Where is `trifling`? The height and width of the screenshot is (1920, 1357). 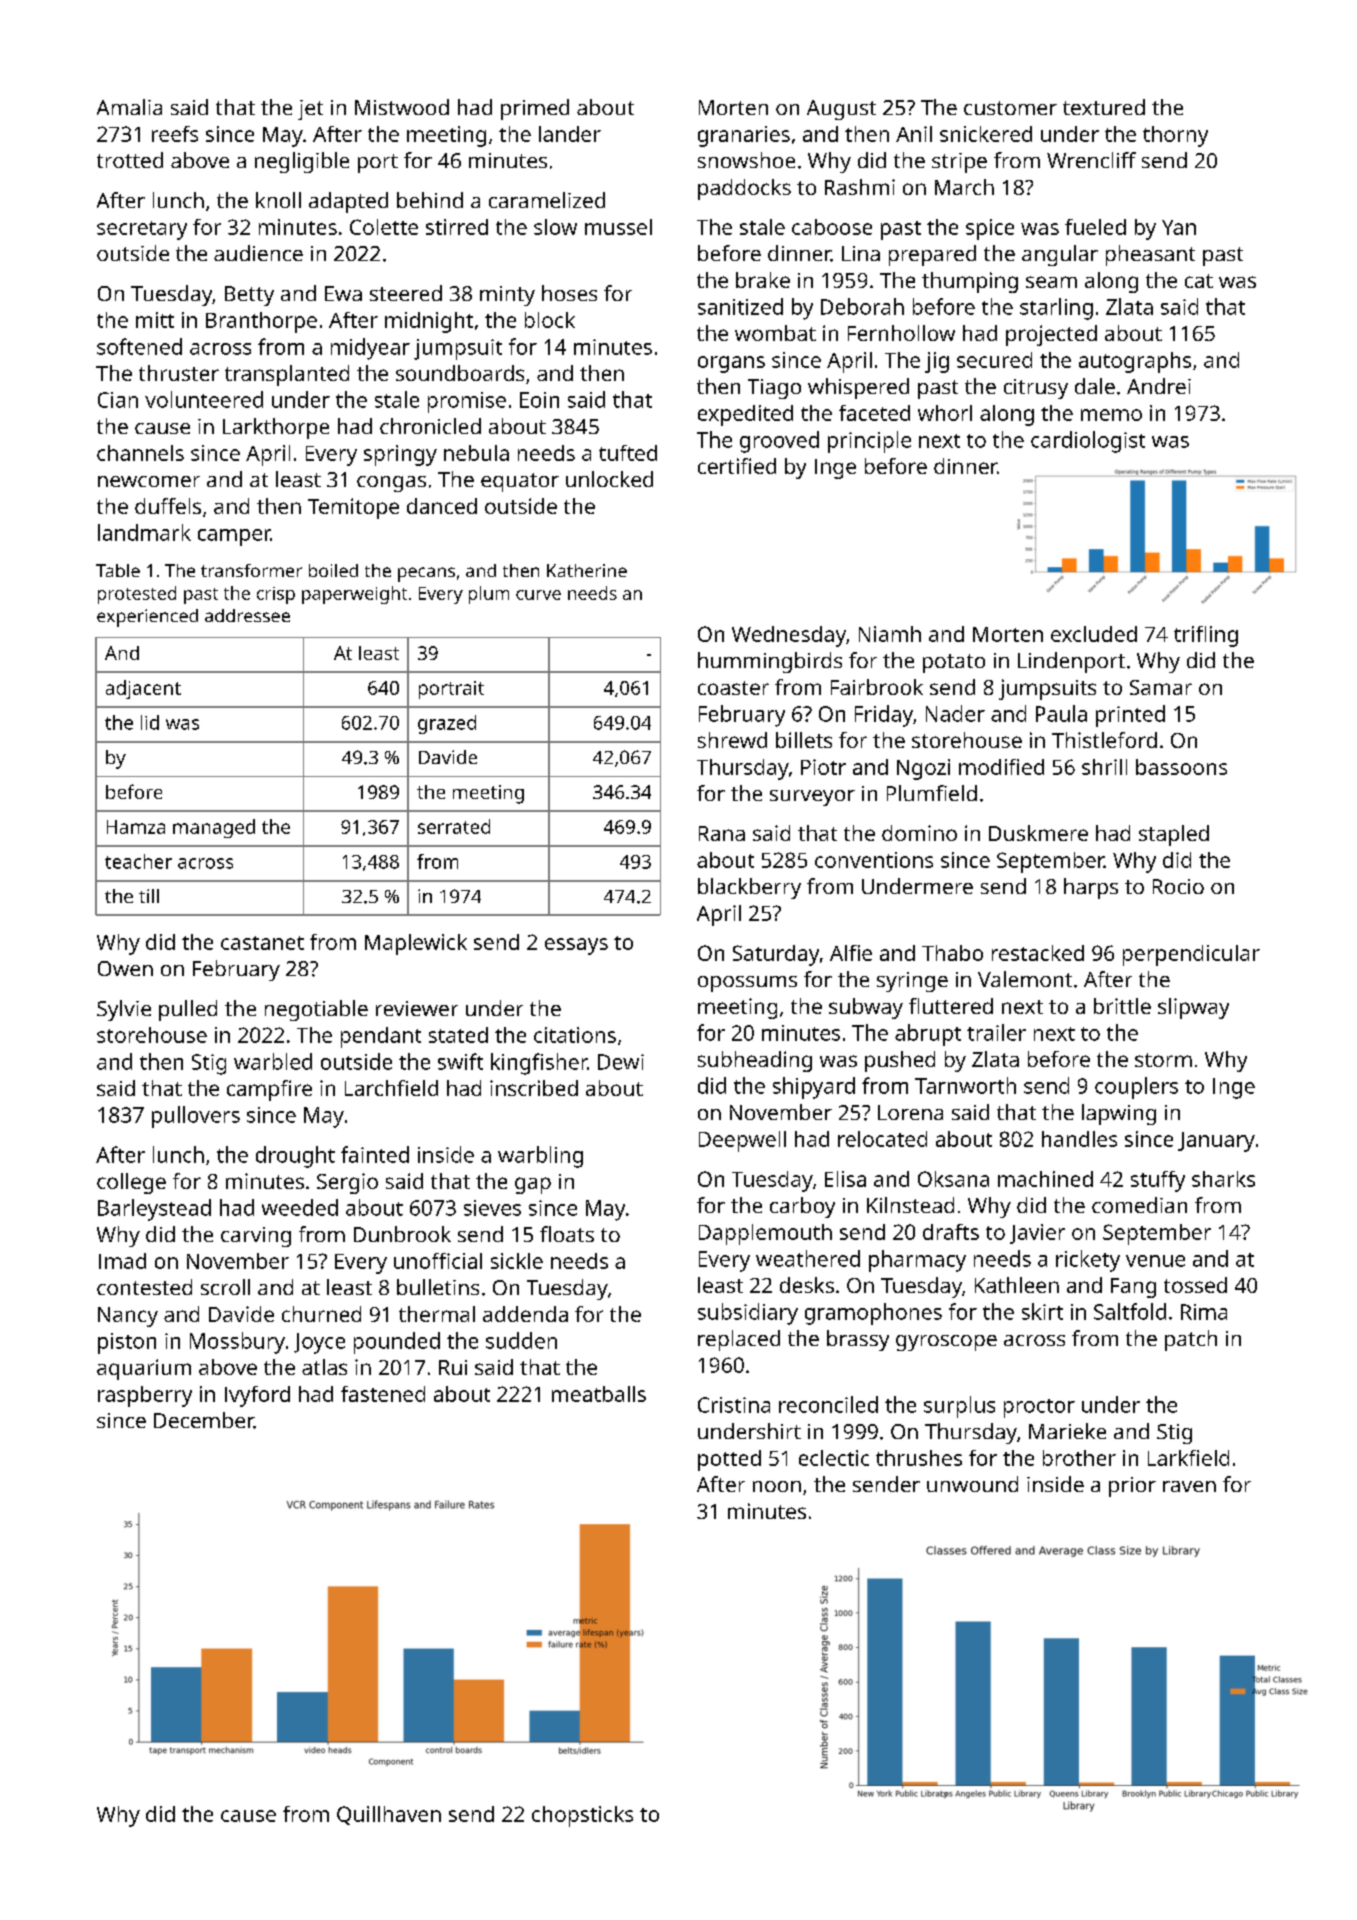 trifling is located at coordinates (1206, 636).
